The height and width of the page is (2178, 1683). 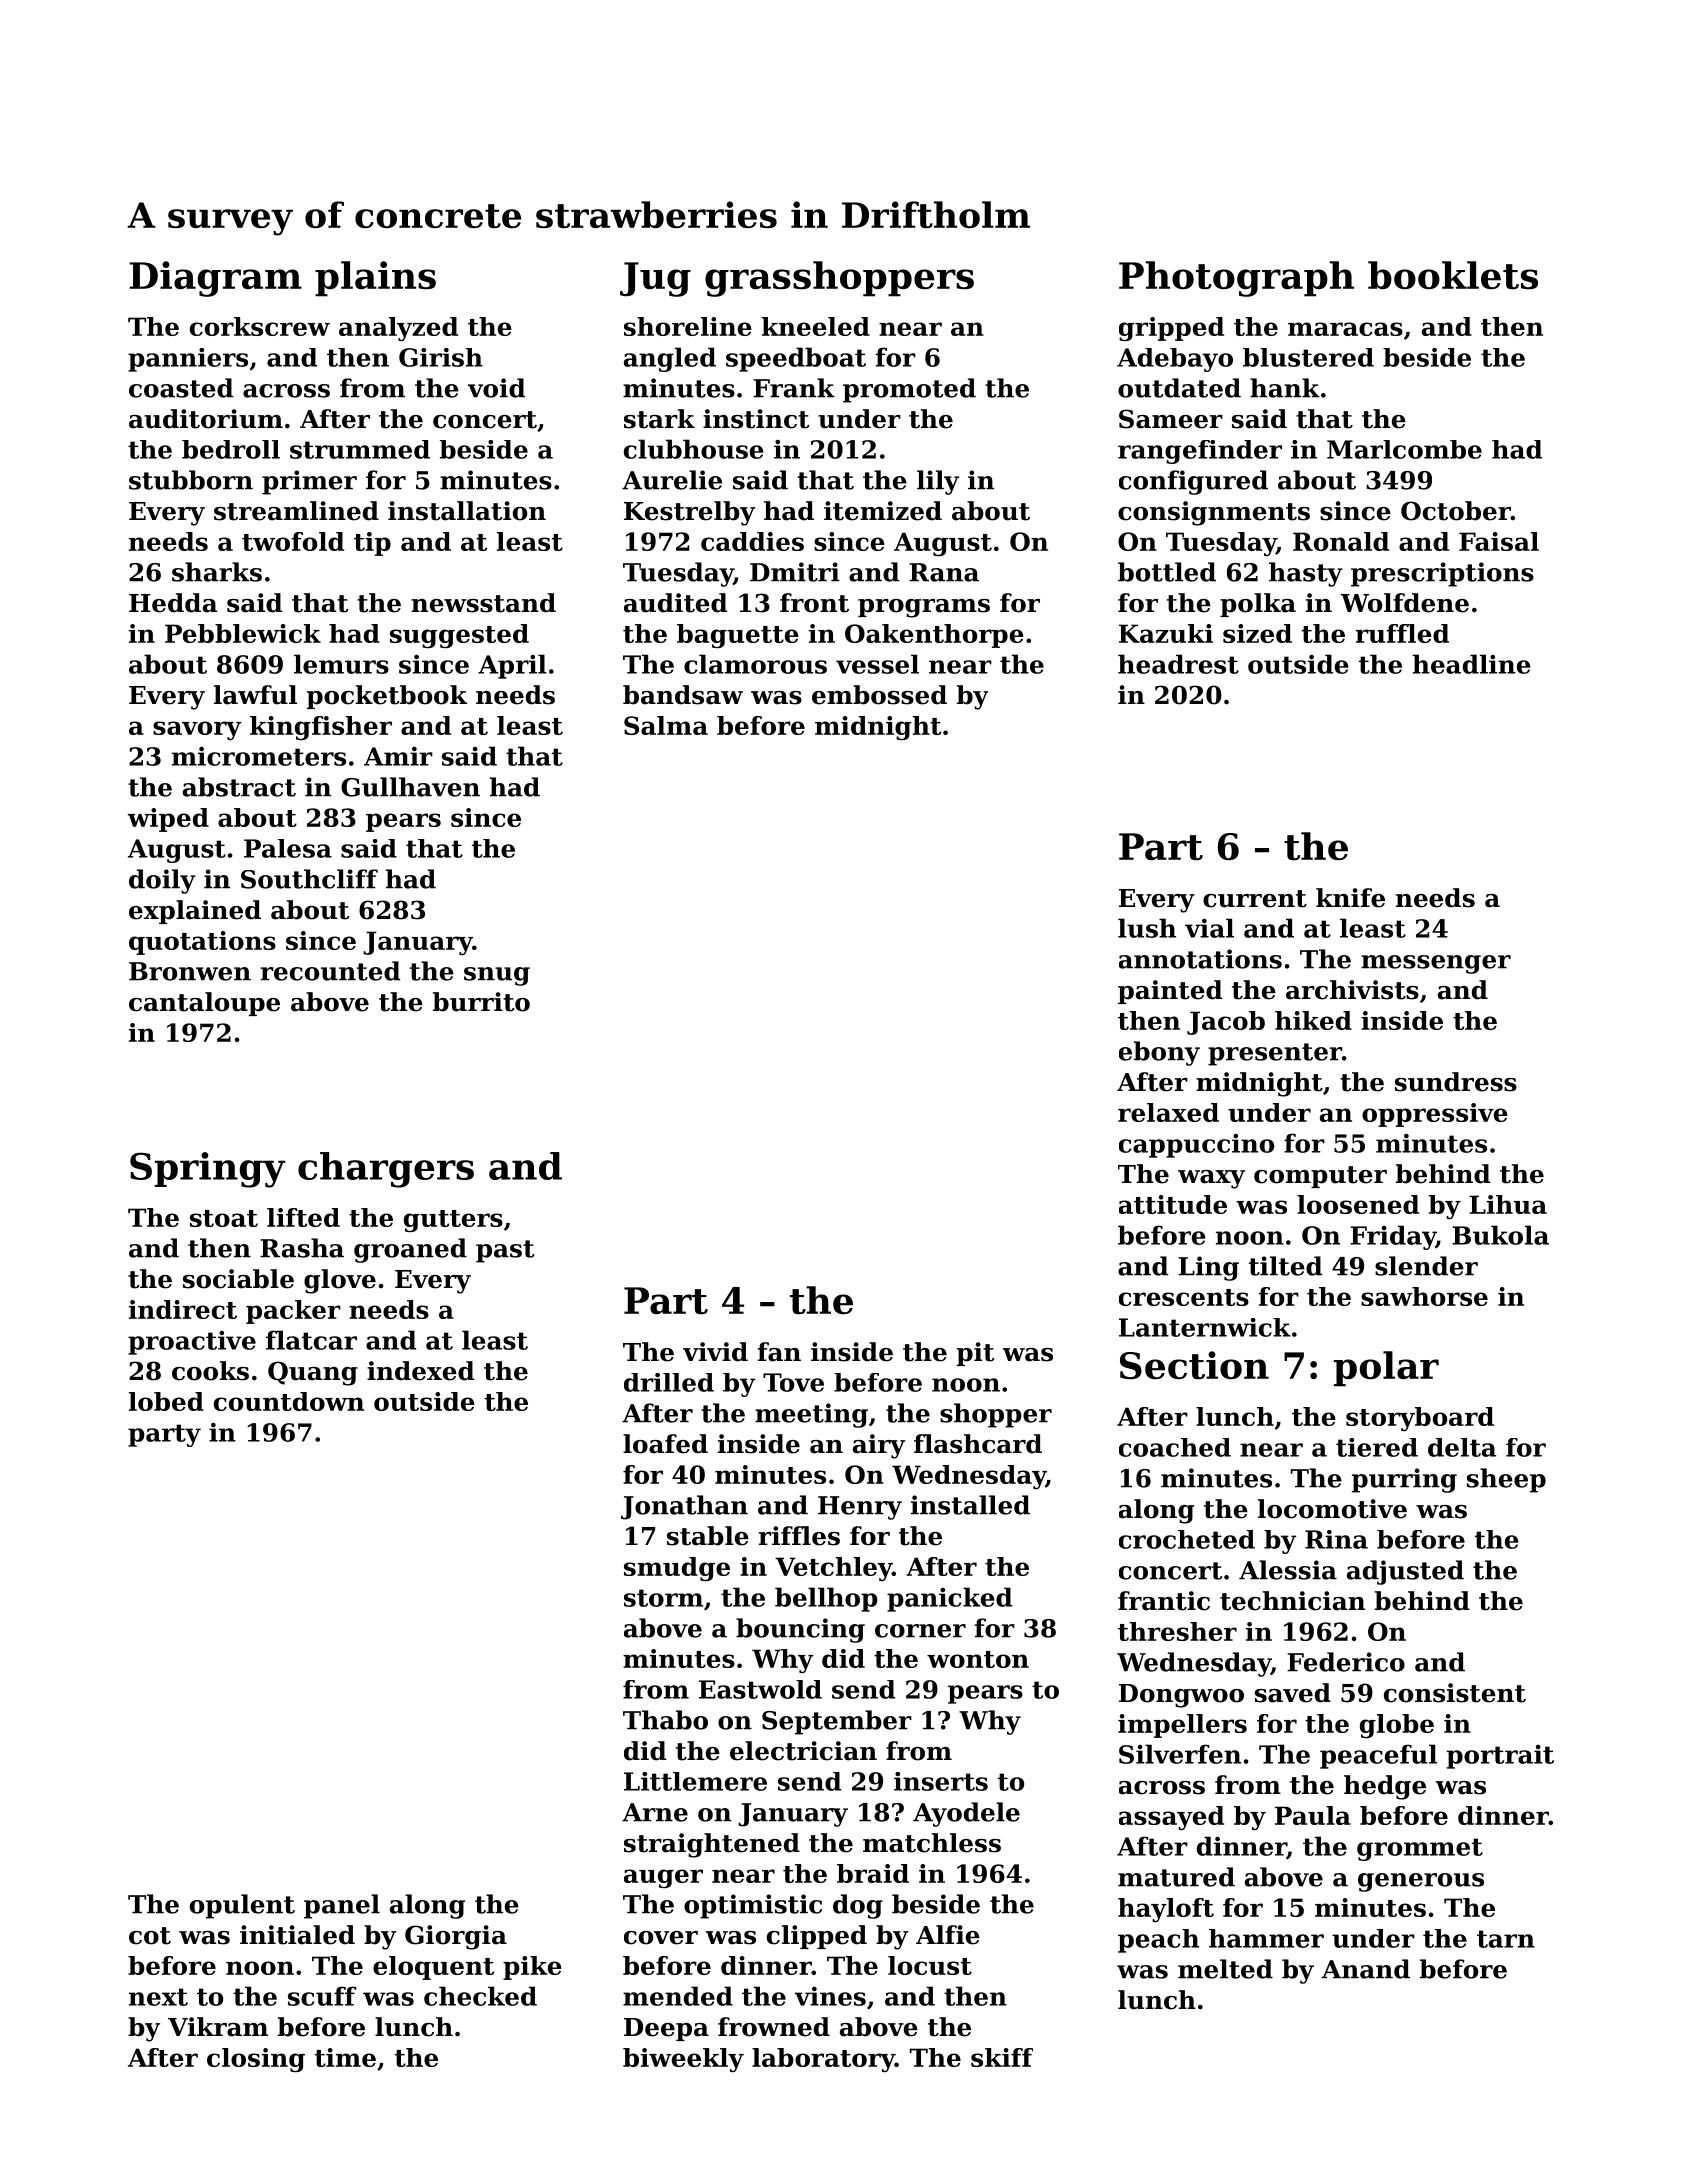 I want to click on countdown, so click(x=289, y=1401).
